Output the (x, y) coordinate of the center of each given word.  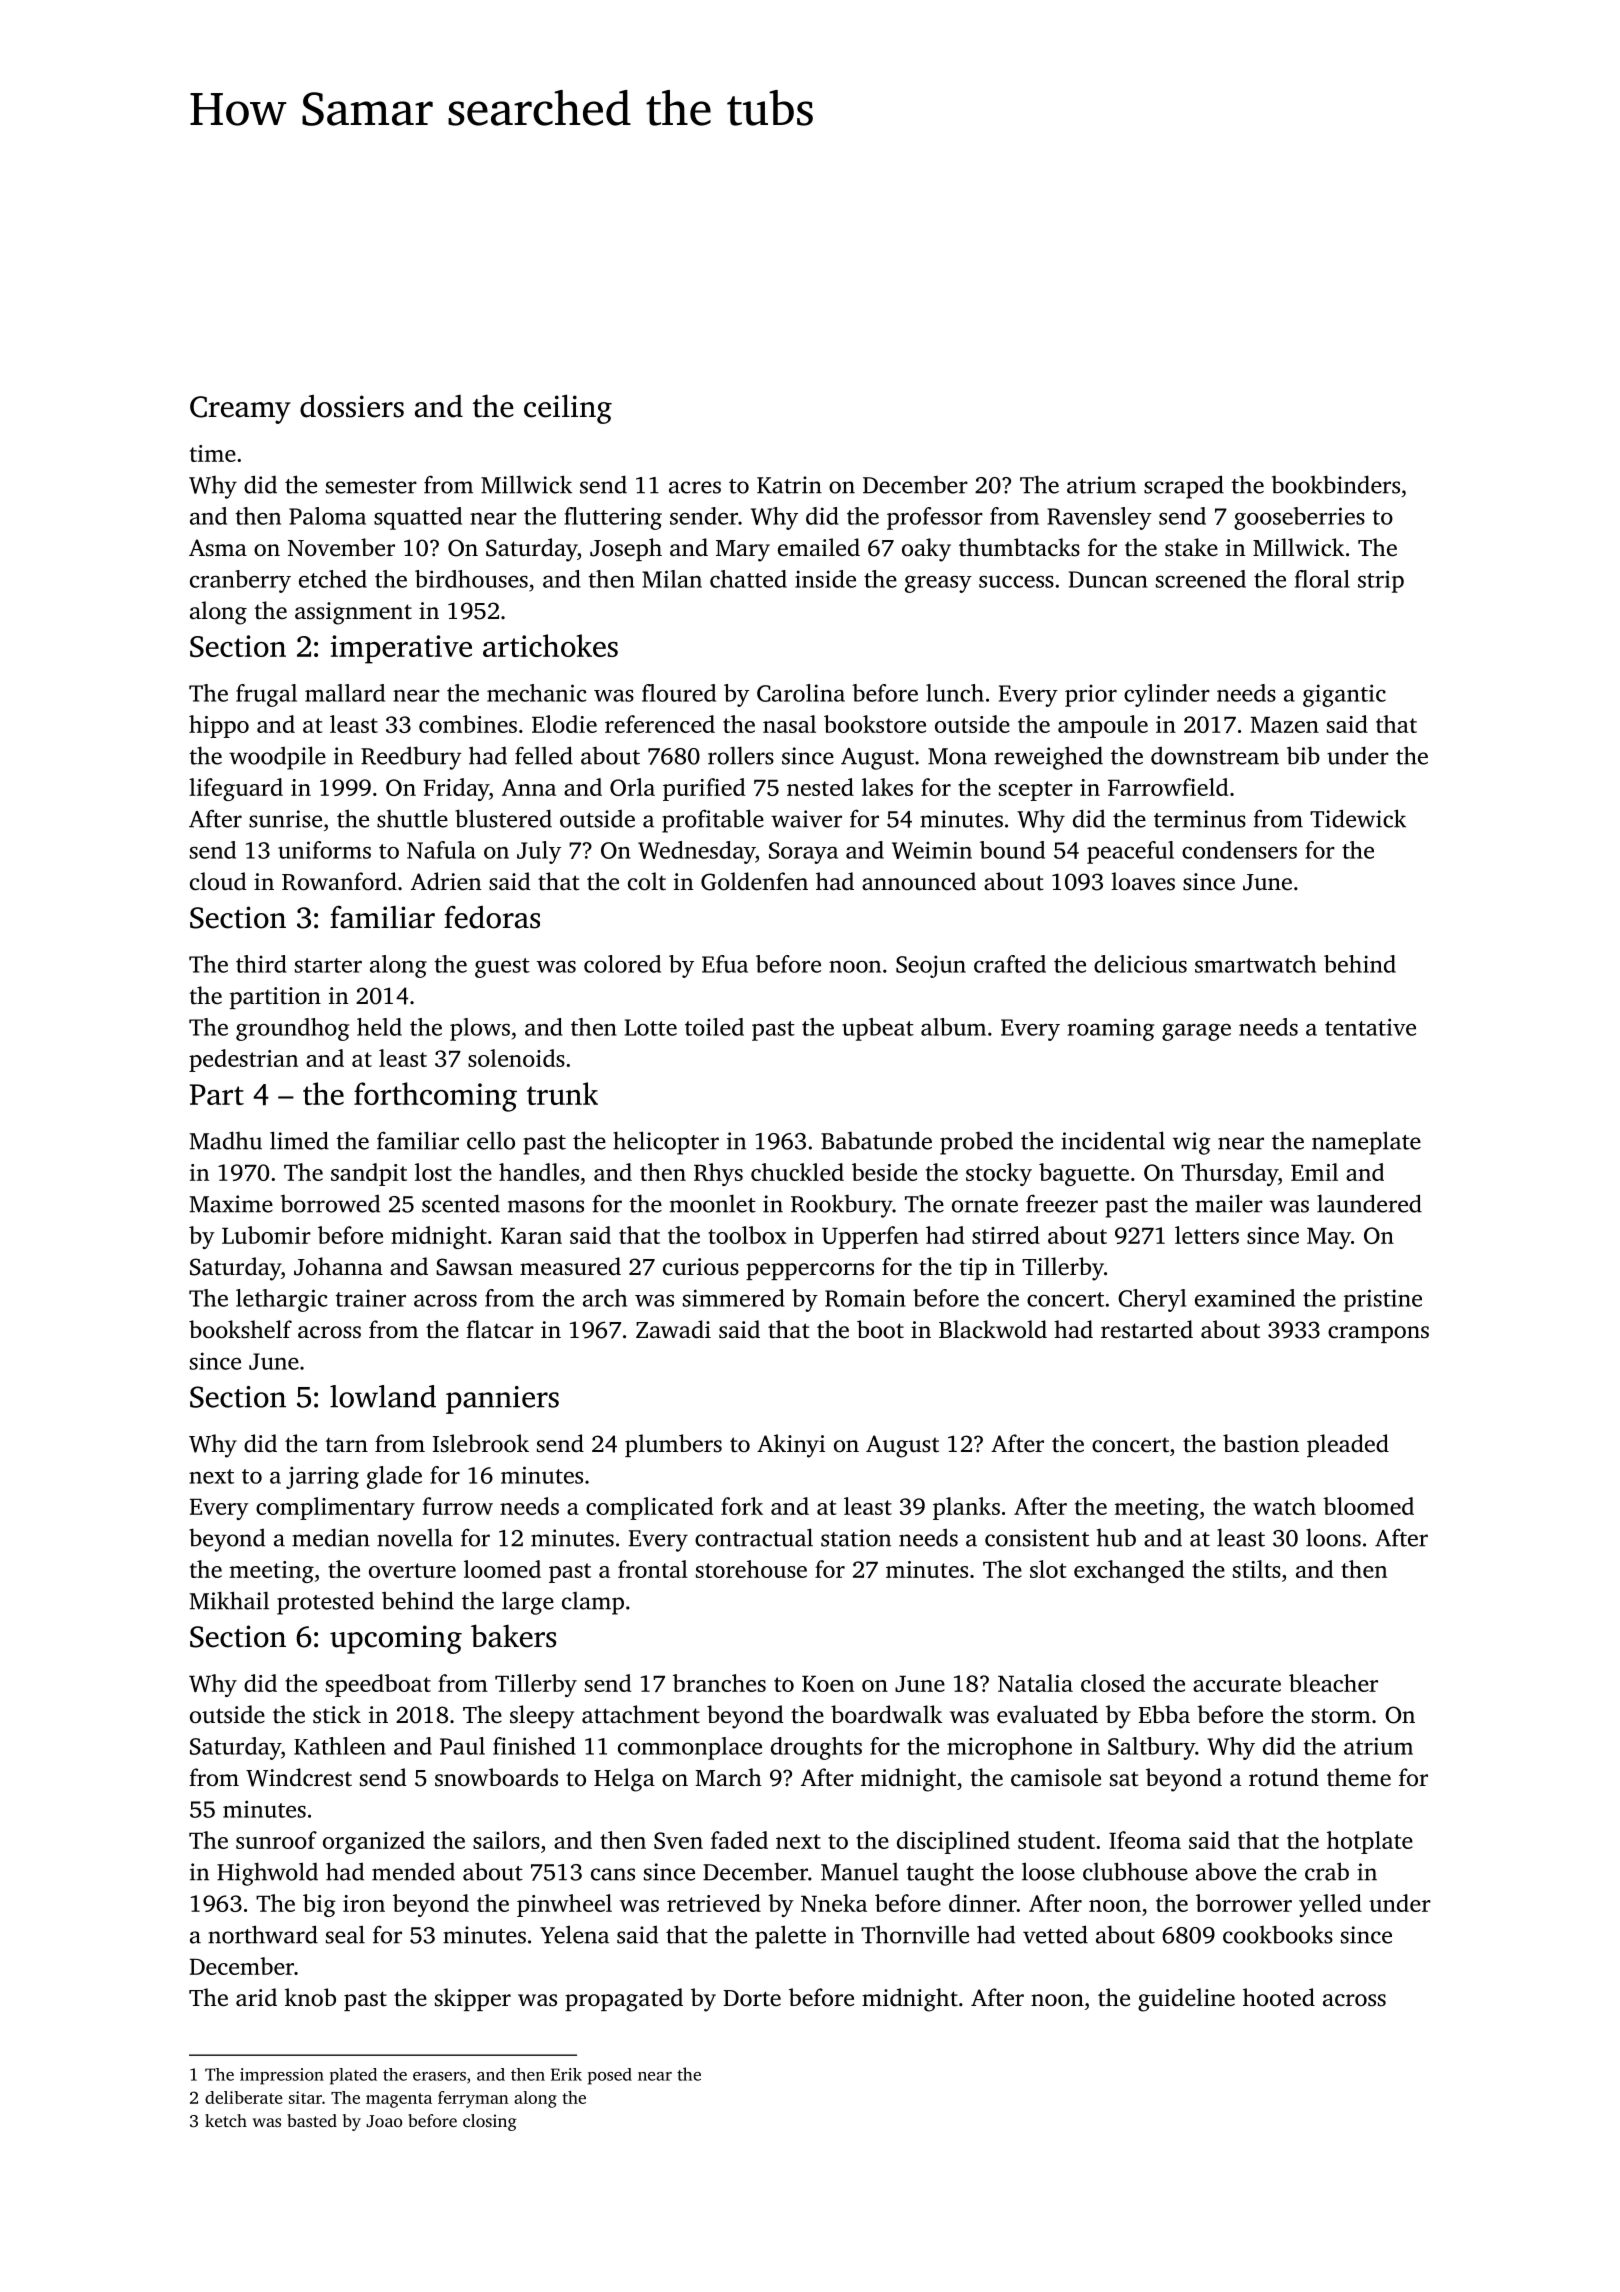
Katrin (789, 485)
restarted (1147, 1329)
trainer (371, 1298)
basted (312, 2120)
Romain (865, 1298)
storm (1341, 1716)
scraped (1184, 487)
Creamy (240, 410)
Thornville (915, 1934)
